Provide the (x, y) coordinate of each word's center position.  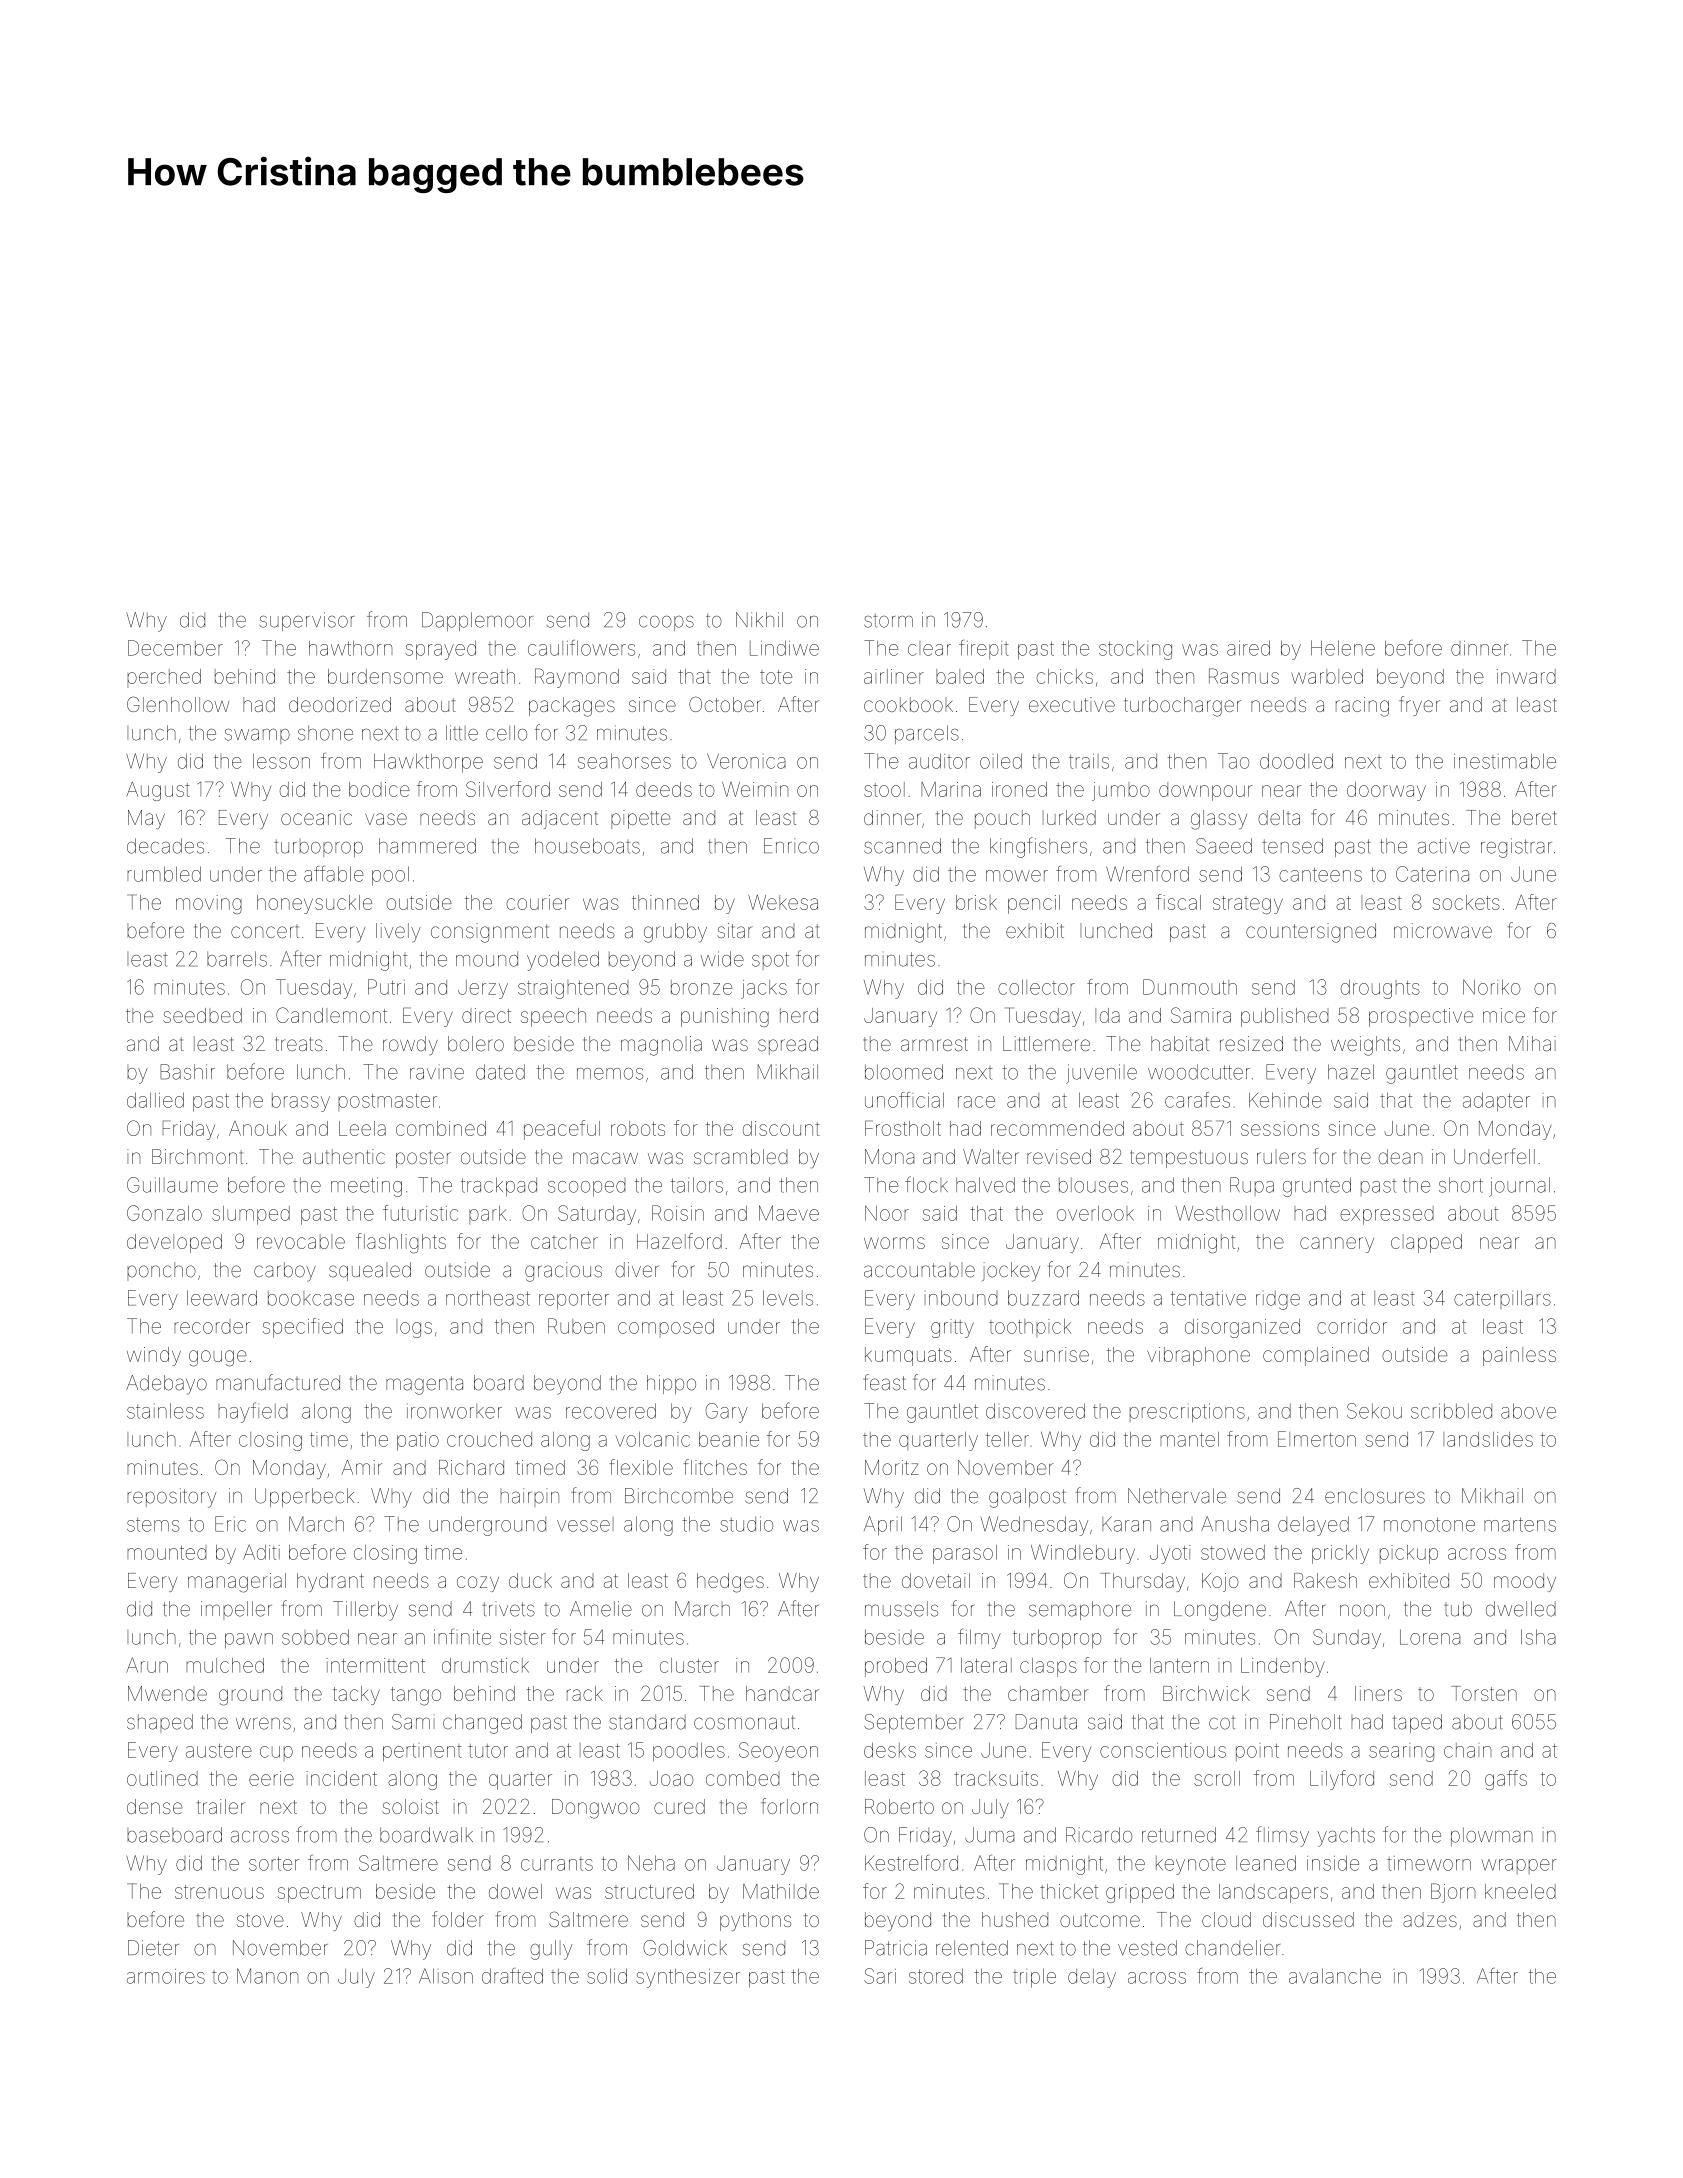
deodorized (340, 704)
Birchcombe (679, 1496)
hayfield (253, 1412)
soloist (410, 1806)
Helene (1343, 648)
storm (888, 620)
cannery (1337, 1245)
